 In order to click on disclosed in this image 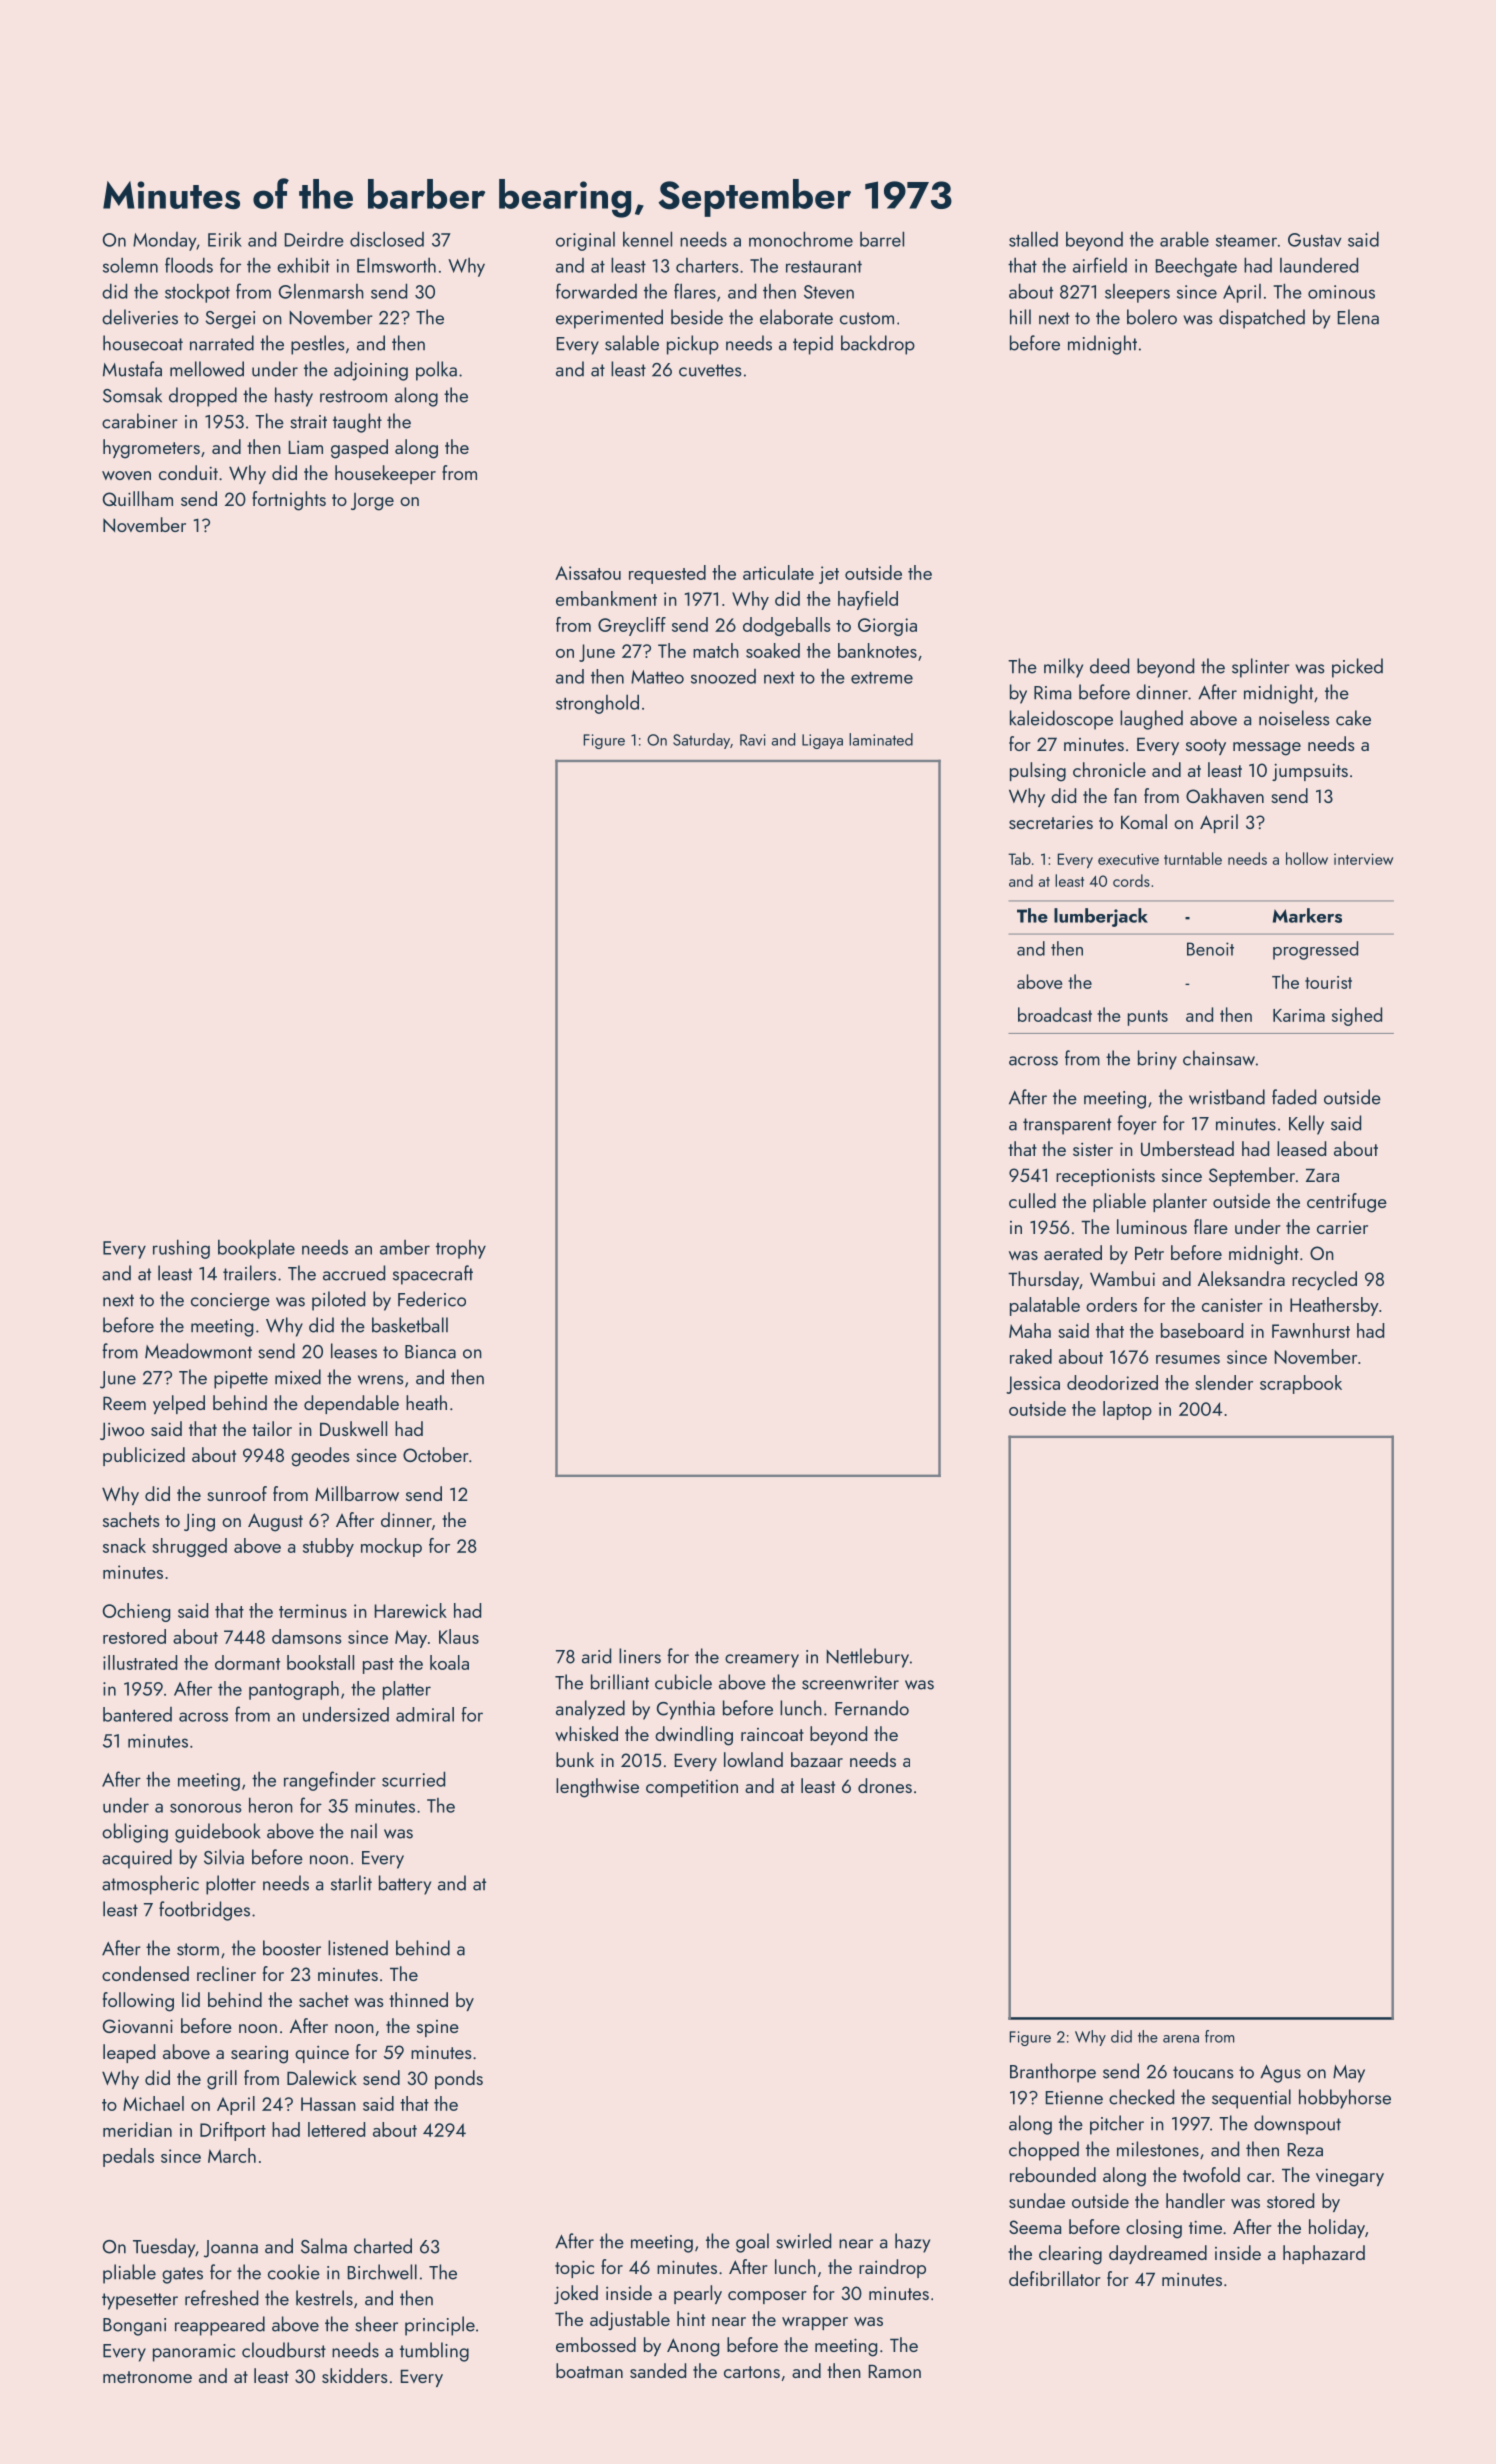, I will do `click(387, 239)`.
